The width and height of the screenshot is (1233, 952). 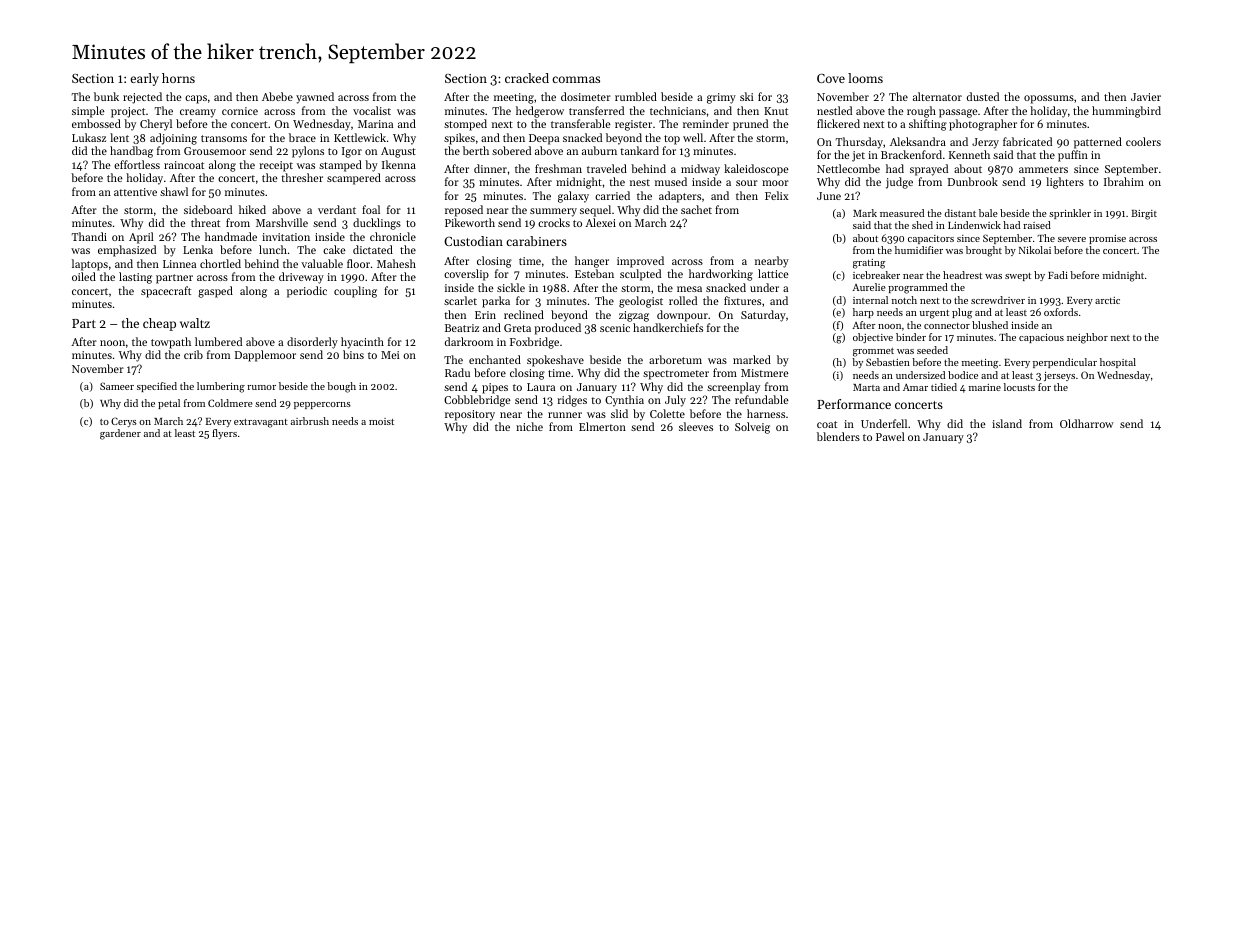 What do you see at coordinates (1043, 169) in the screenshot?
I see `ammeters` at bounding box center [1043, 169].
